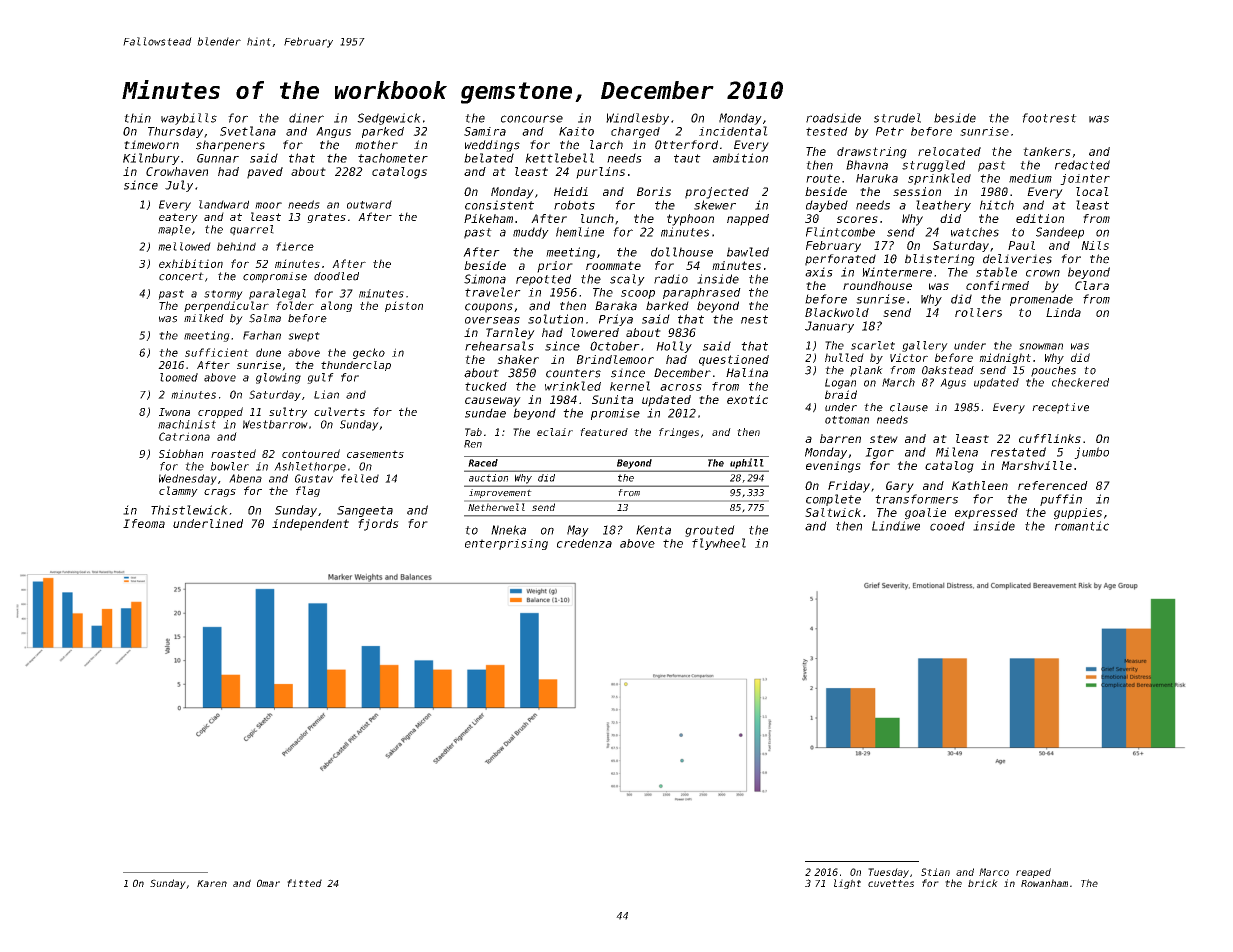  I want to click on light, so click(847, 884).
